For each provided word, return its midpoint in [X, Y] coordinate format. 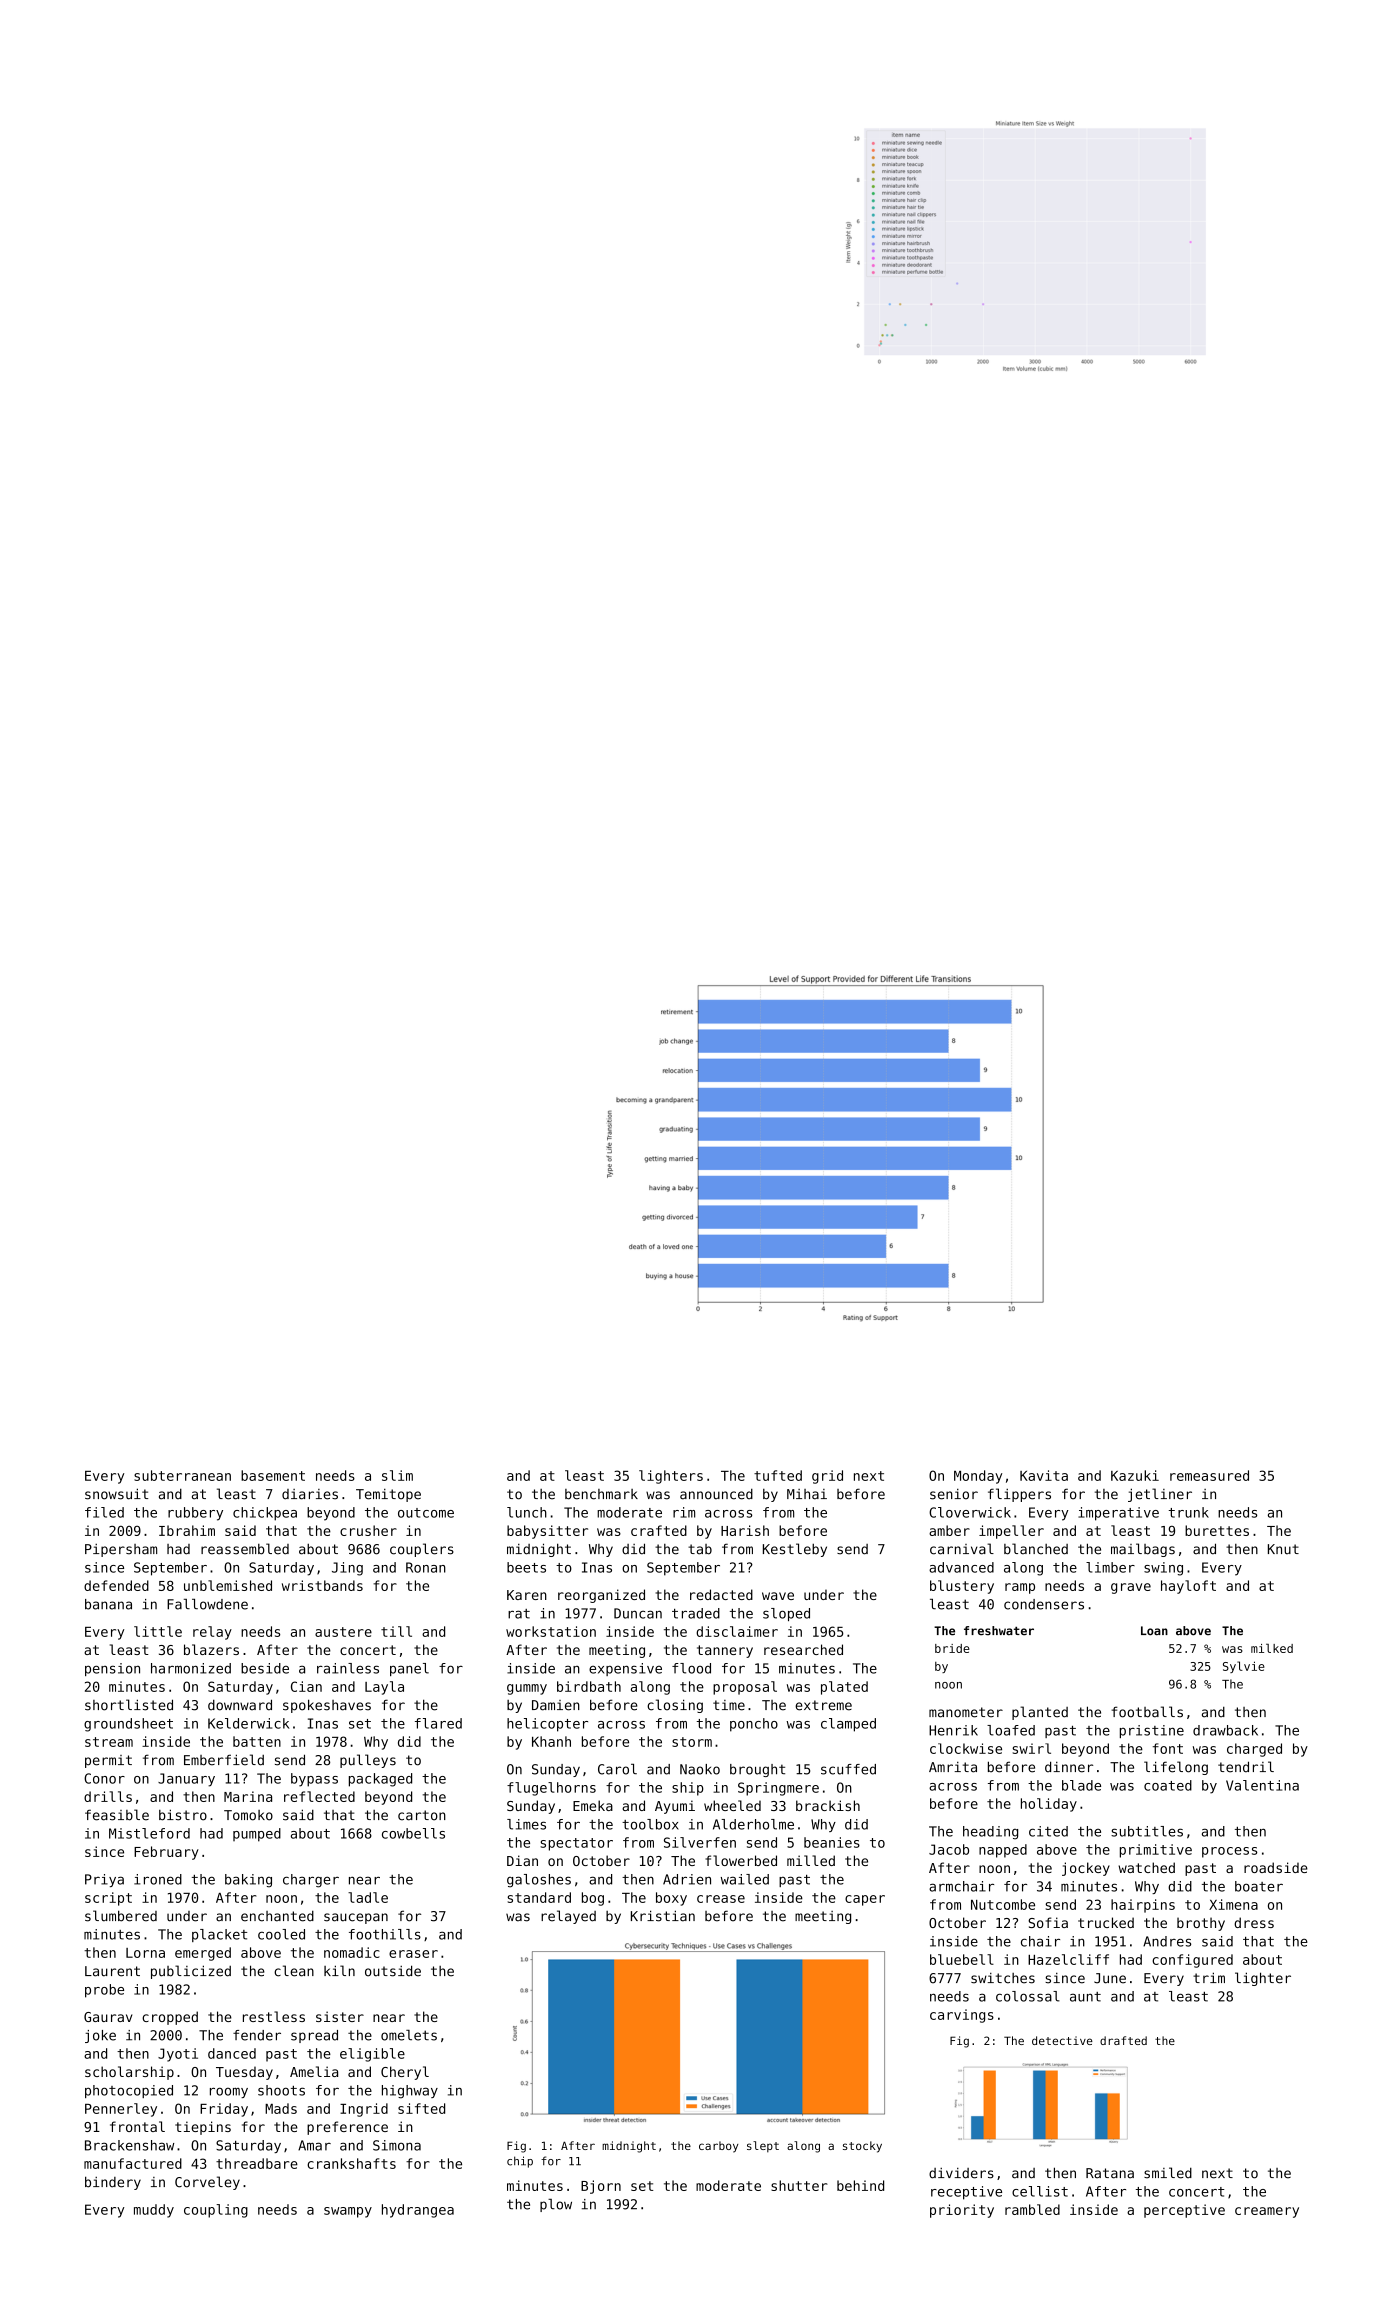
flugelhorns [551, 1789]
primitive [1156, 1851]
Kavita [1044, 1475]
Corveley [207, 2183]
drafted [1123, 2040]
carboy [718, 2147]
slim [397, 1475]
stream [109, 1742]
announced [716, 1494]
